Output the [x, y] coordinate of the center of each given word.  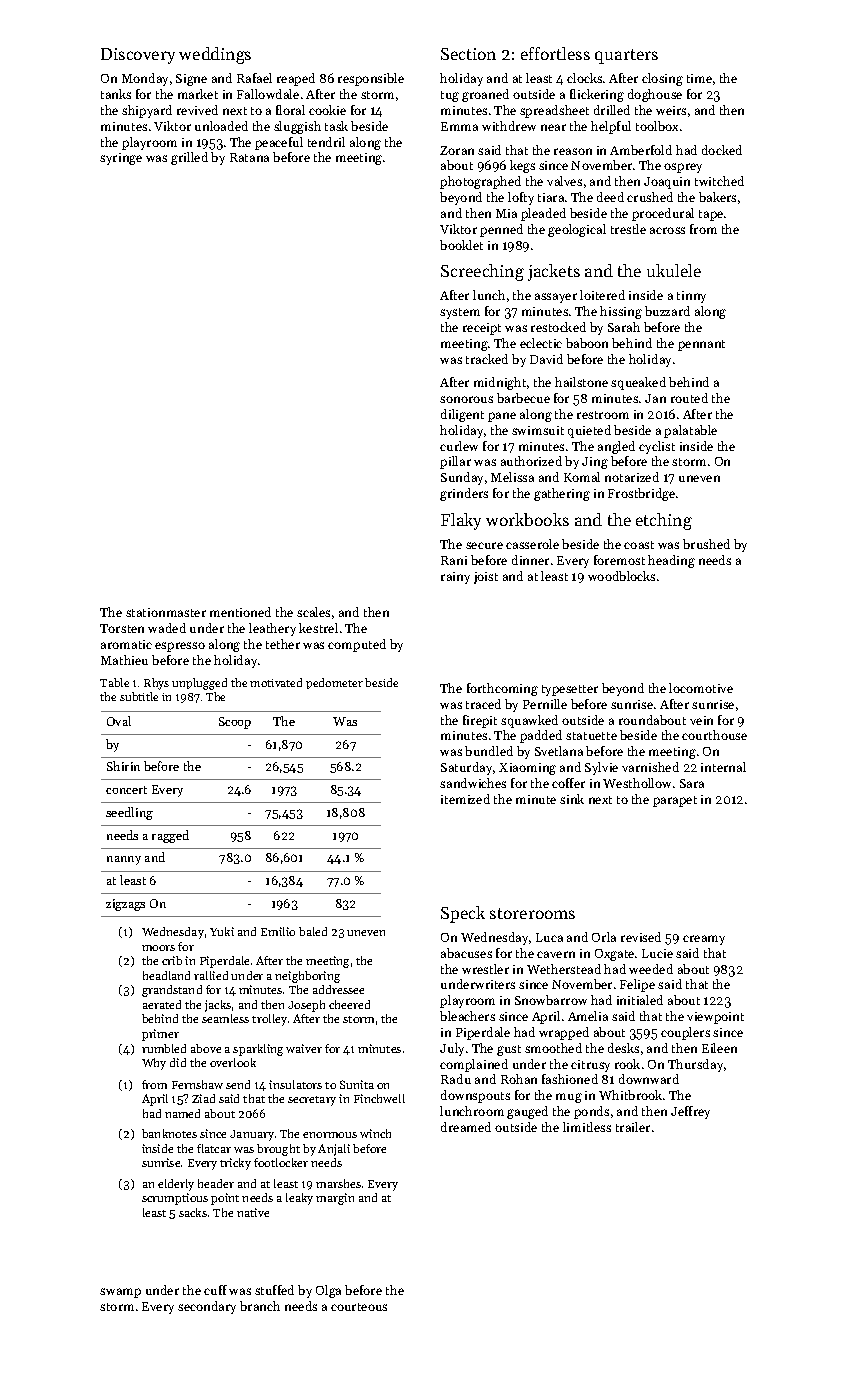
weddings [215, 55]
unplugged [199, 684]
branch [260, 1306]
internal [723, 767]
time [699, 78]
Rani [454, 560]
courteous [359, 1307]
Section [468, 54]
